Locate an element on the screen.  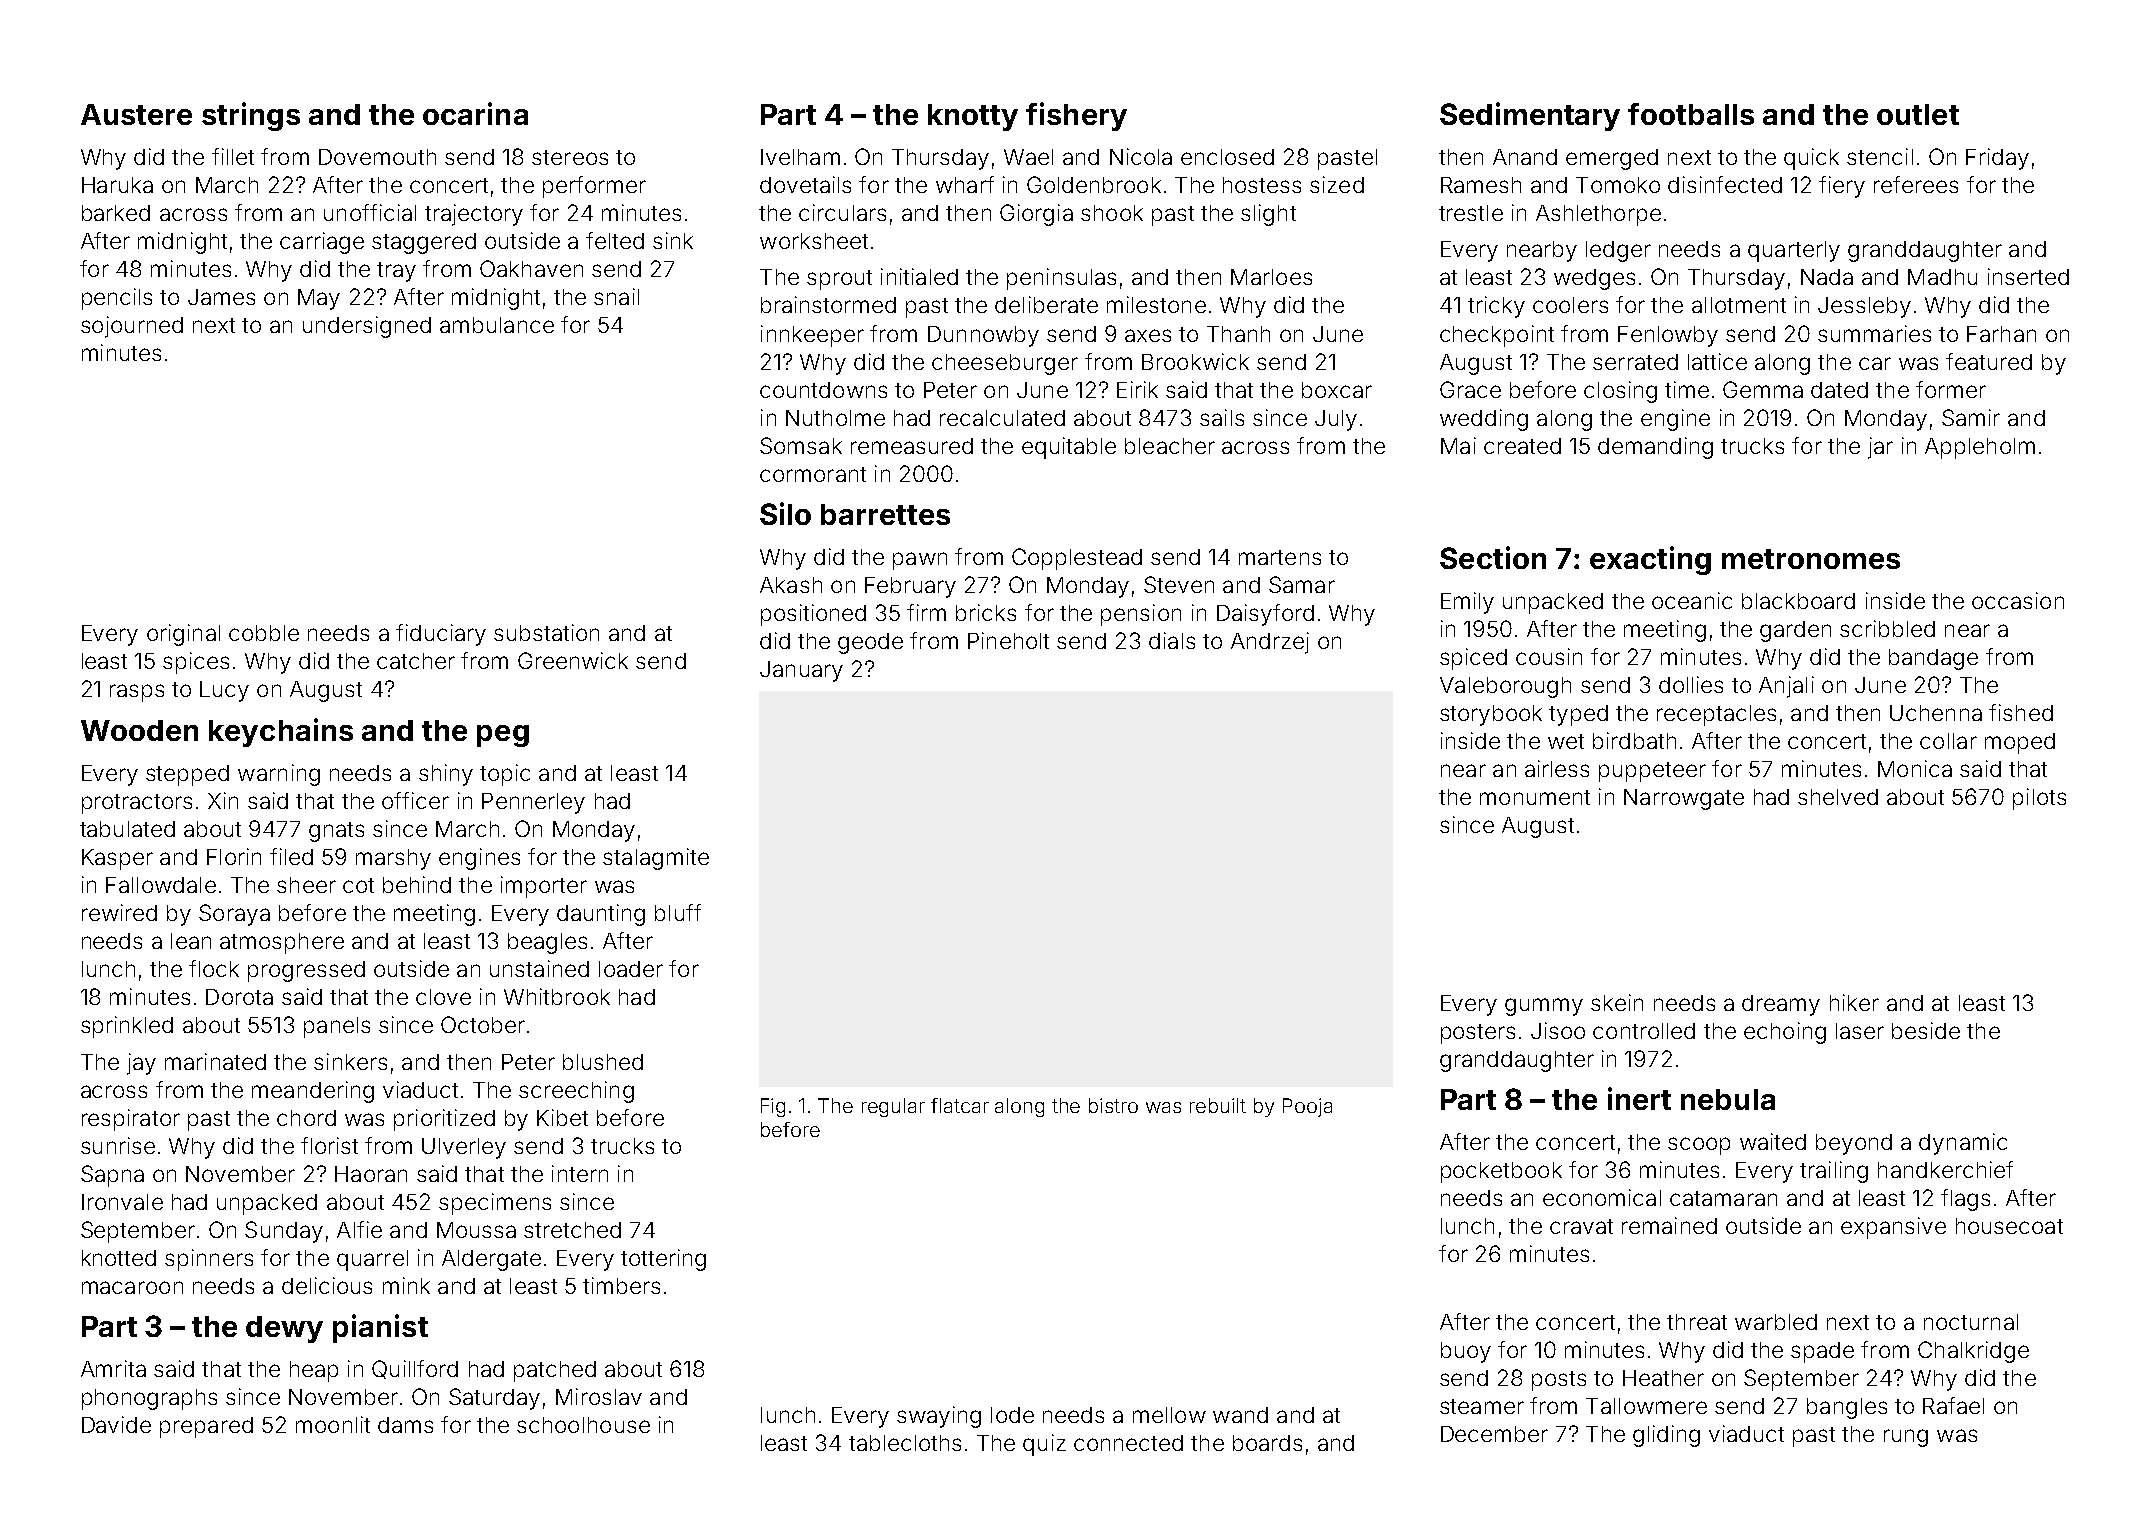
checkpoint is located at coordinates (1497, 336).
